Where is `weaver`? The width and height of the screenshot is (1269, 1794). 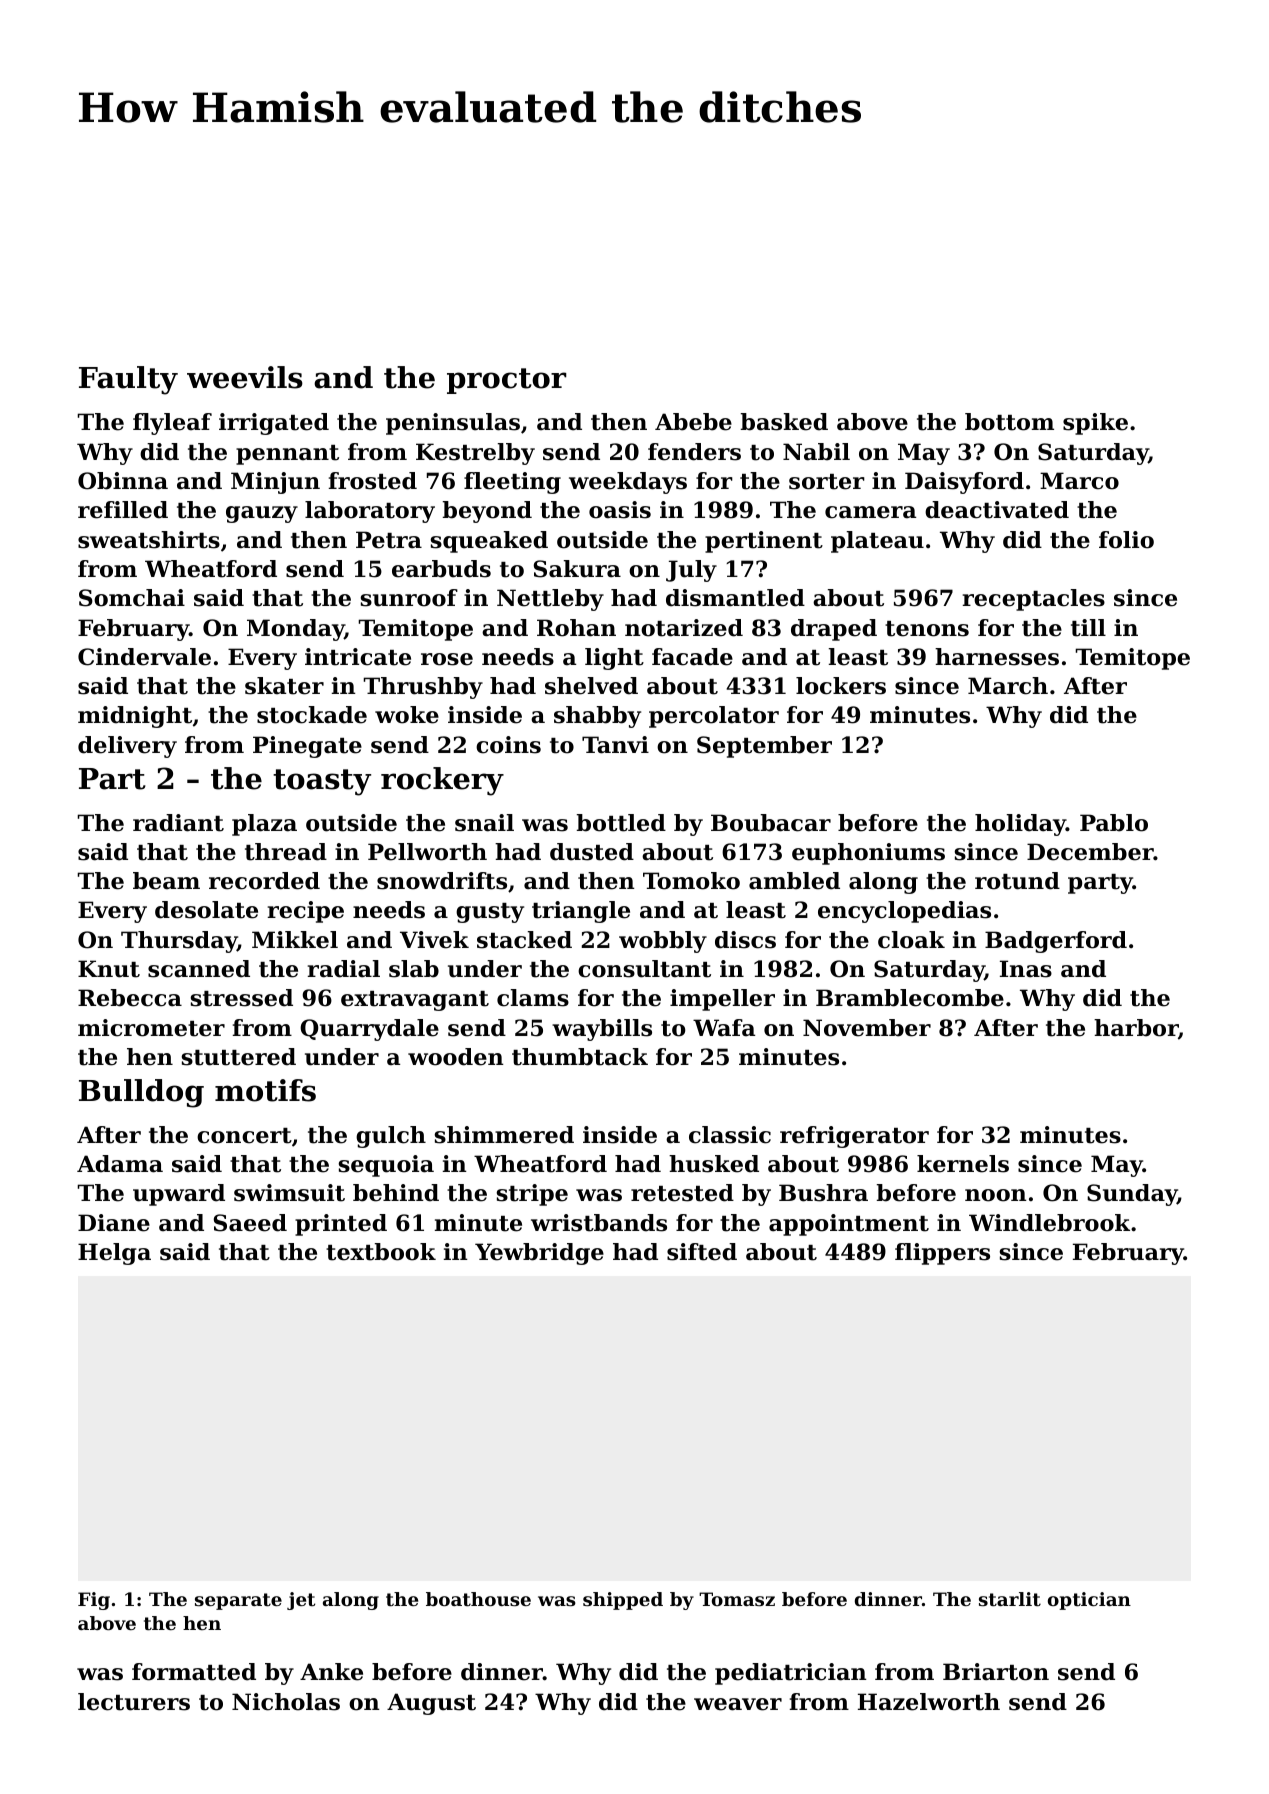 weaver is located at coordinates (738, 1704).
